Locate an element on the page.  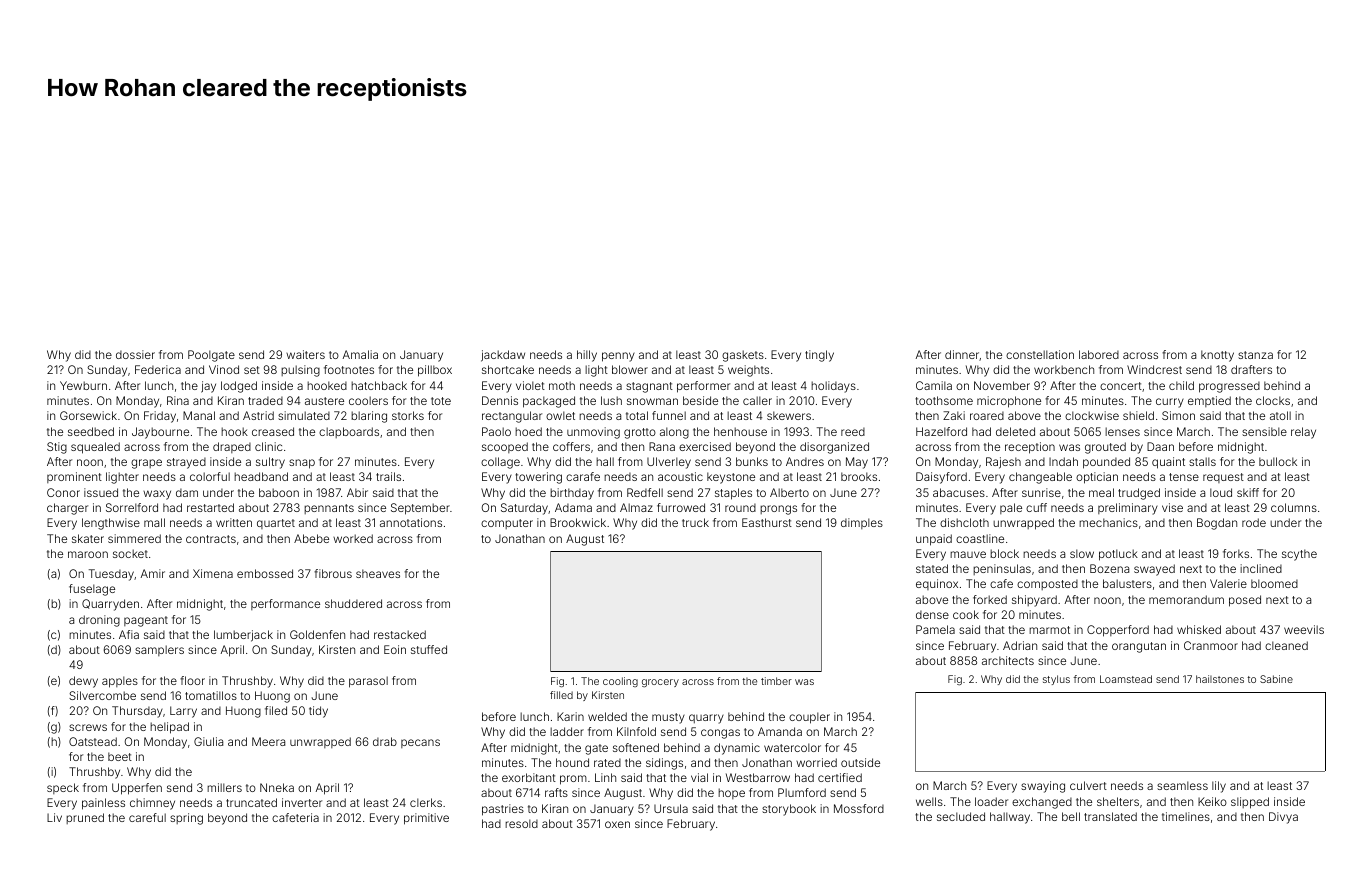
dossier is located at coordinates (135, 354).
